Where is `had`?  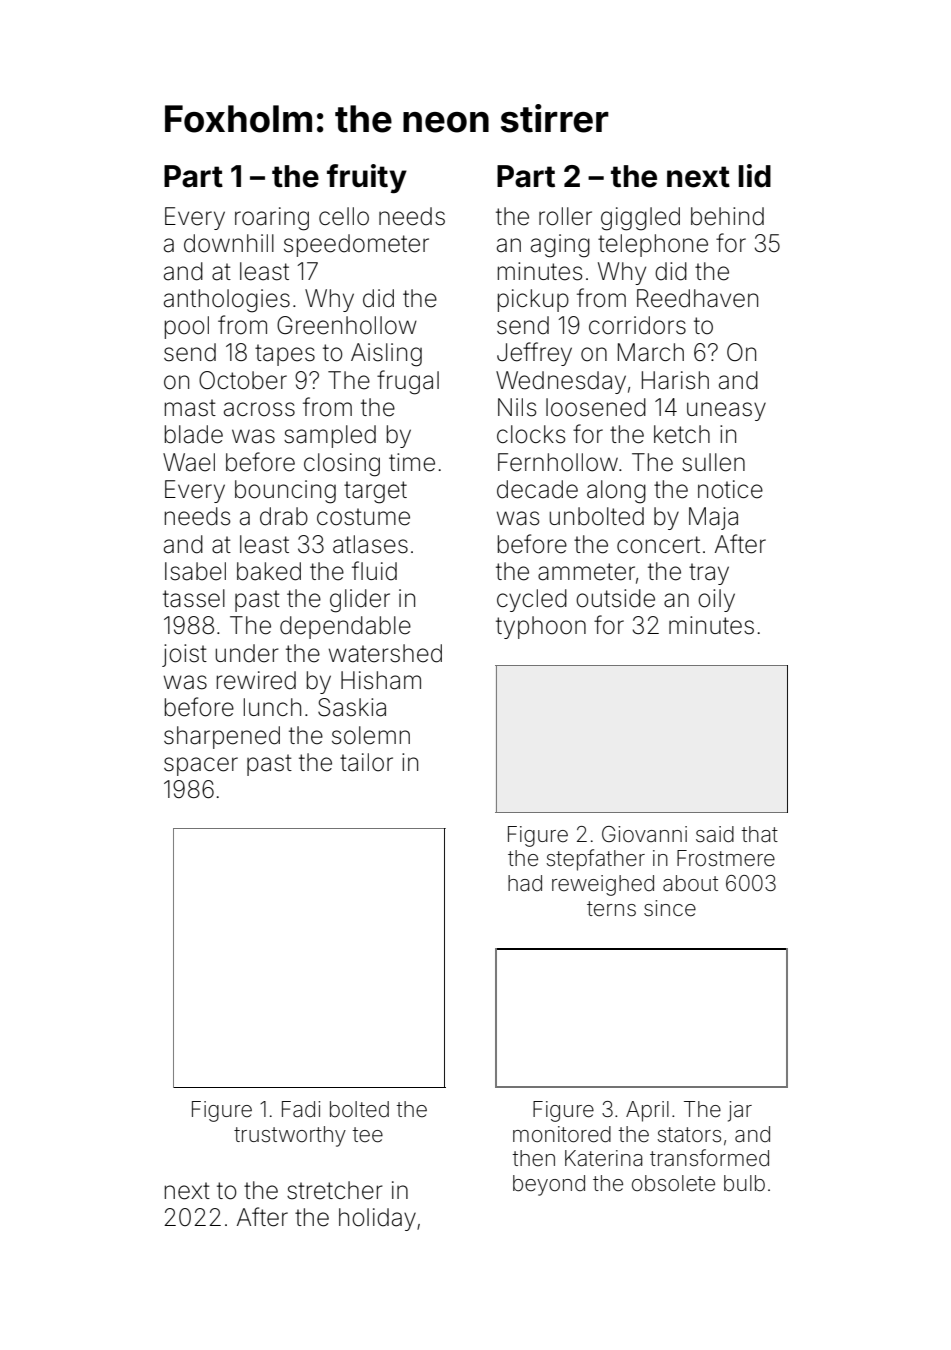
had is located at coordinates (525, 883).
